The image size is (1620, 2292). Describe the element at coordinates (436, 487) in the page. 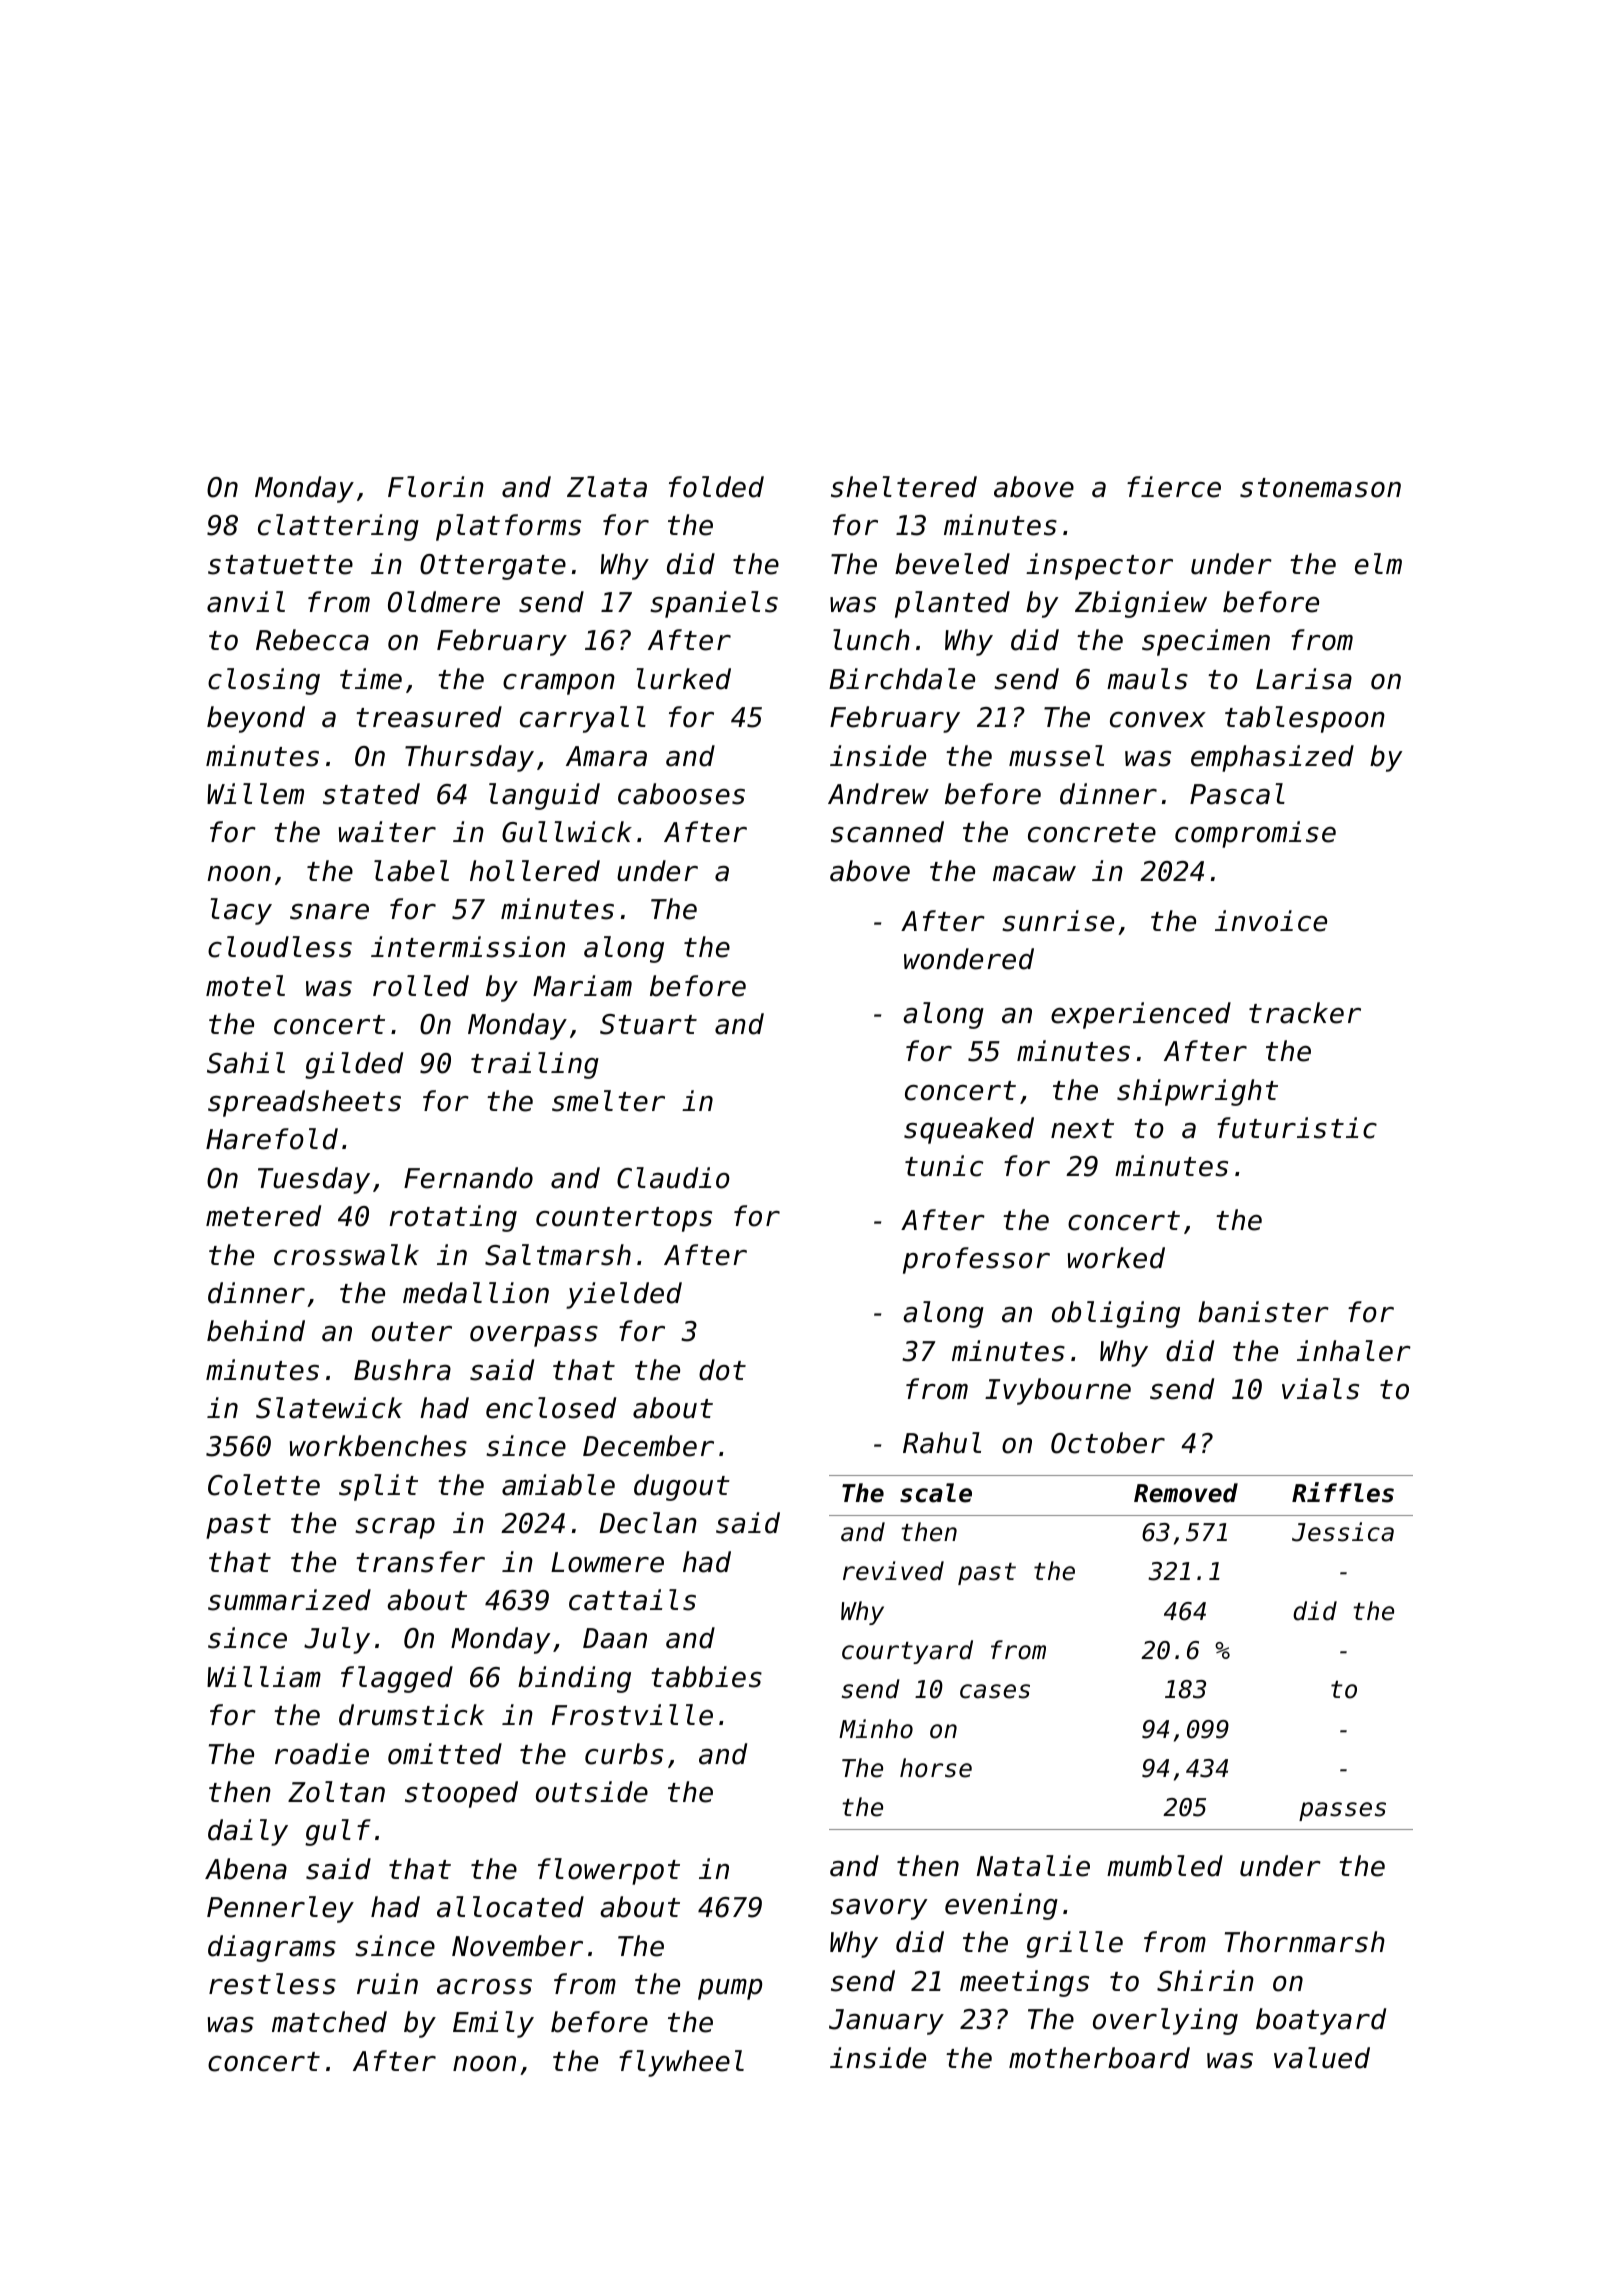

I see `Florin` at that location.
